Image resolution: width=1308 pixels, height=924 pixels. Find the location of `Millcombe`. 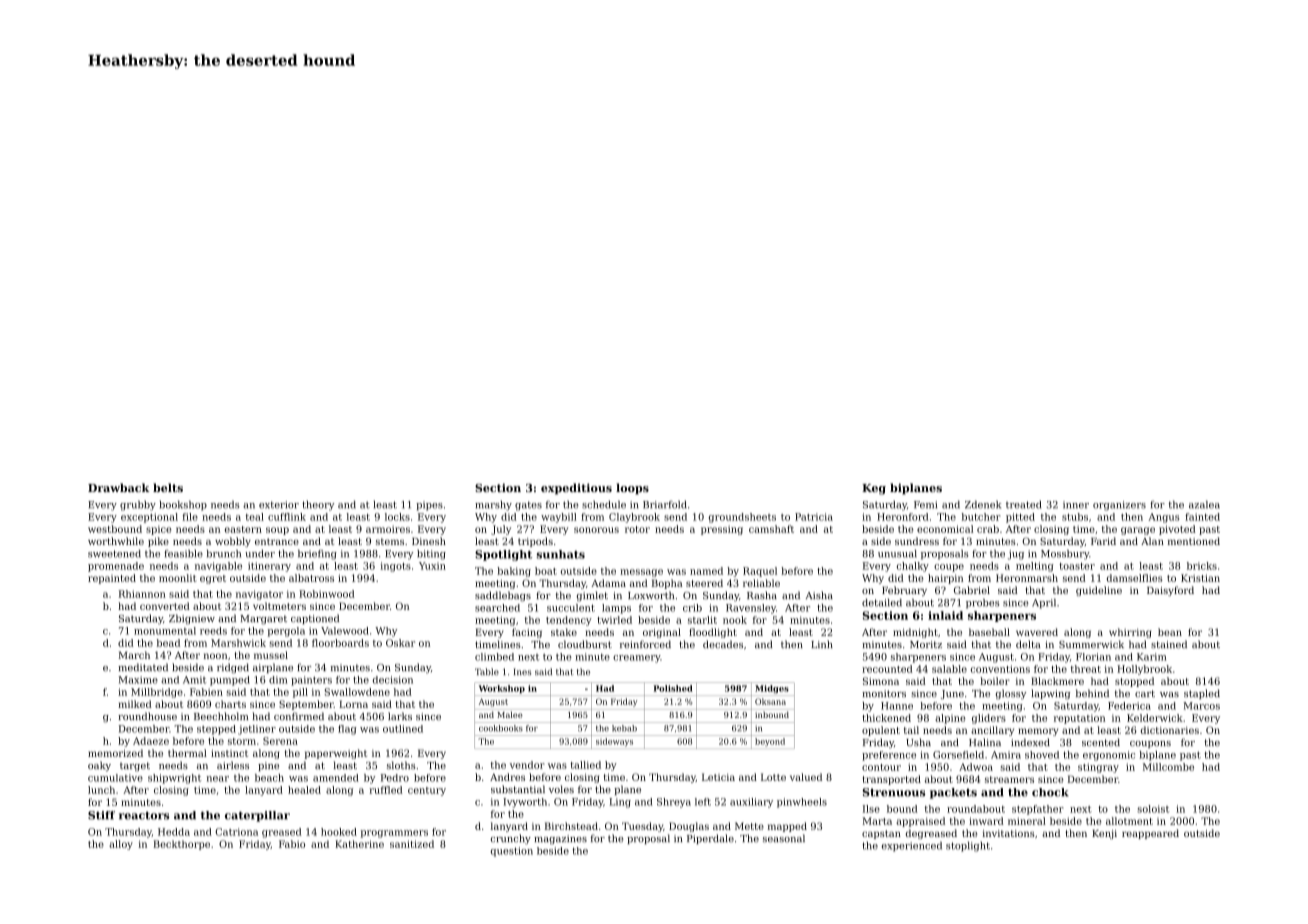

Millcombe is located at coordinates (1168, 767).
